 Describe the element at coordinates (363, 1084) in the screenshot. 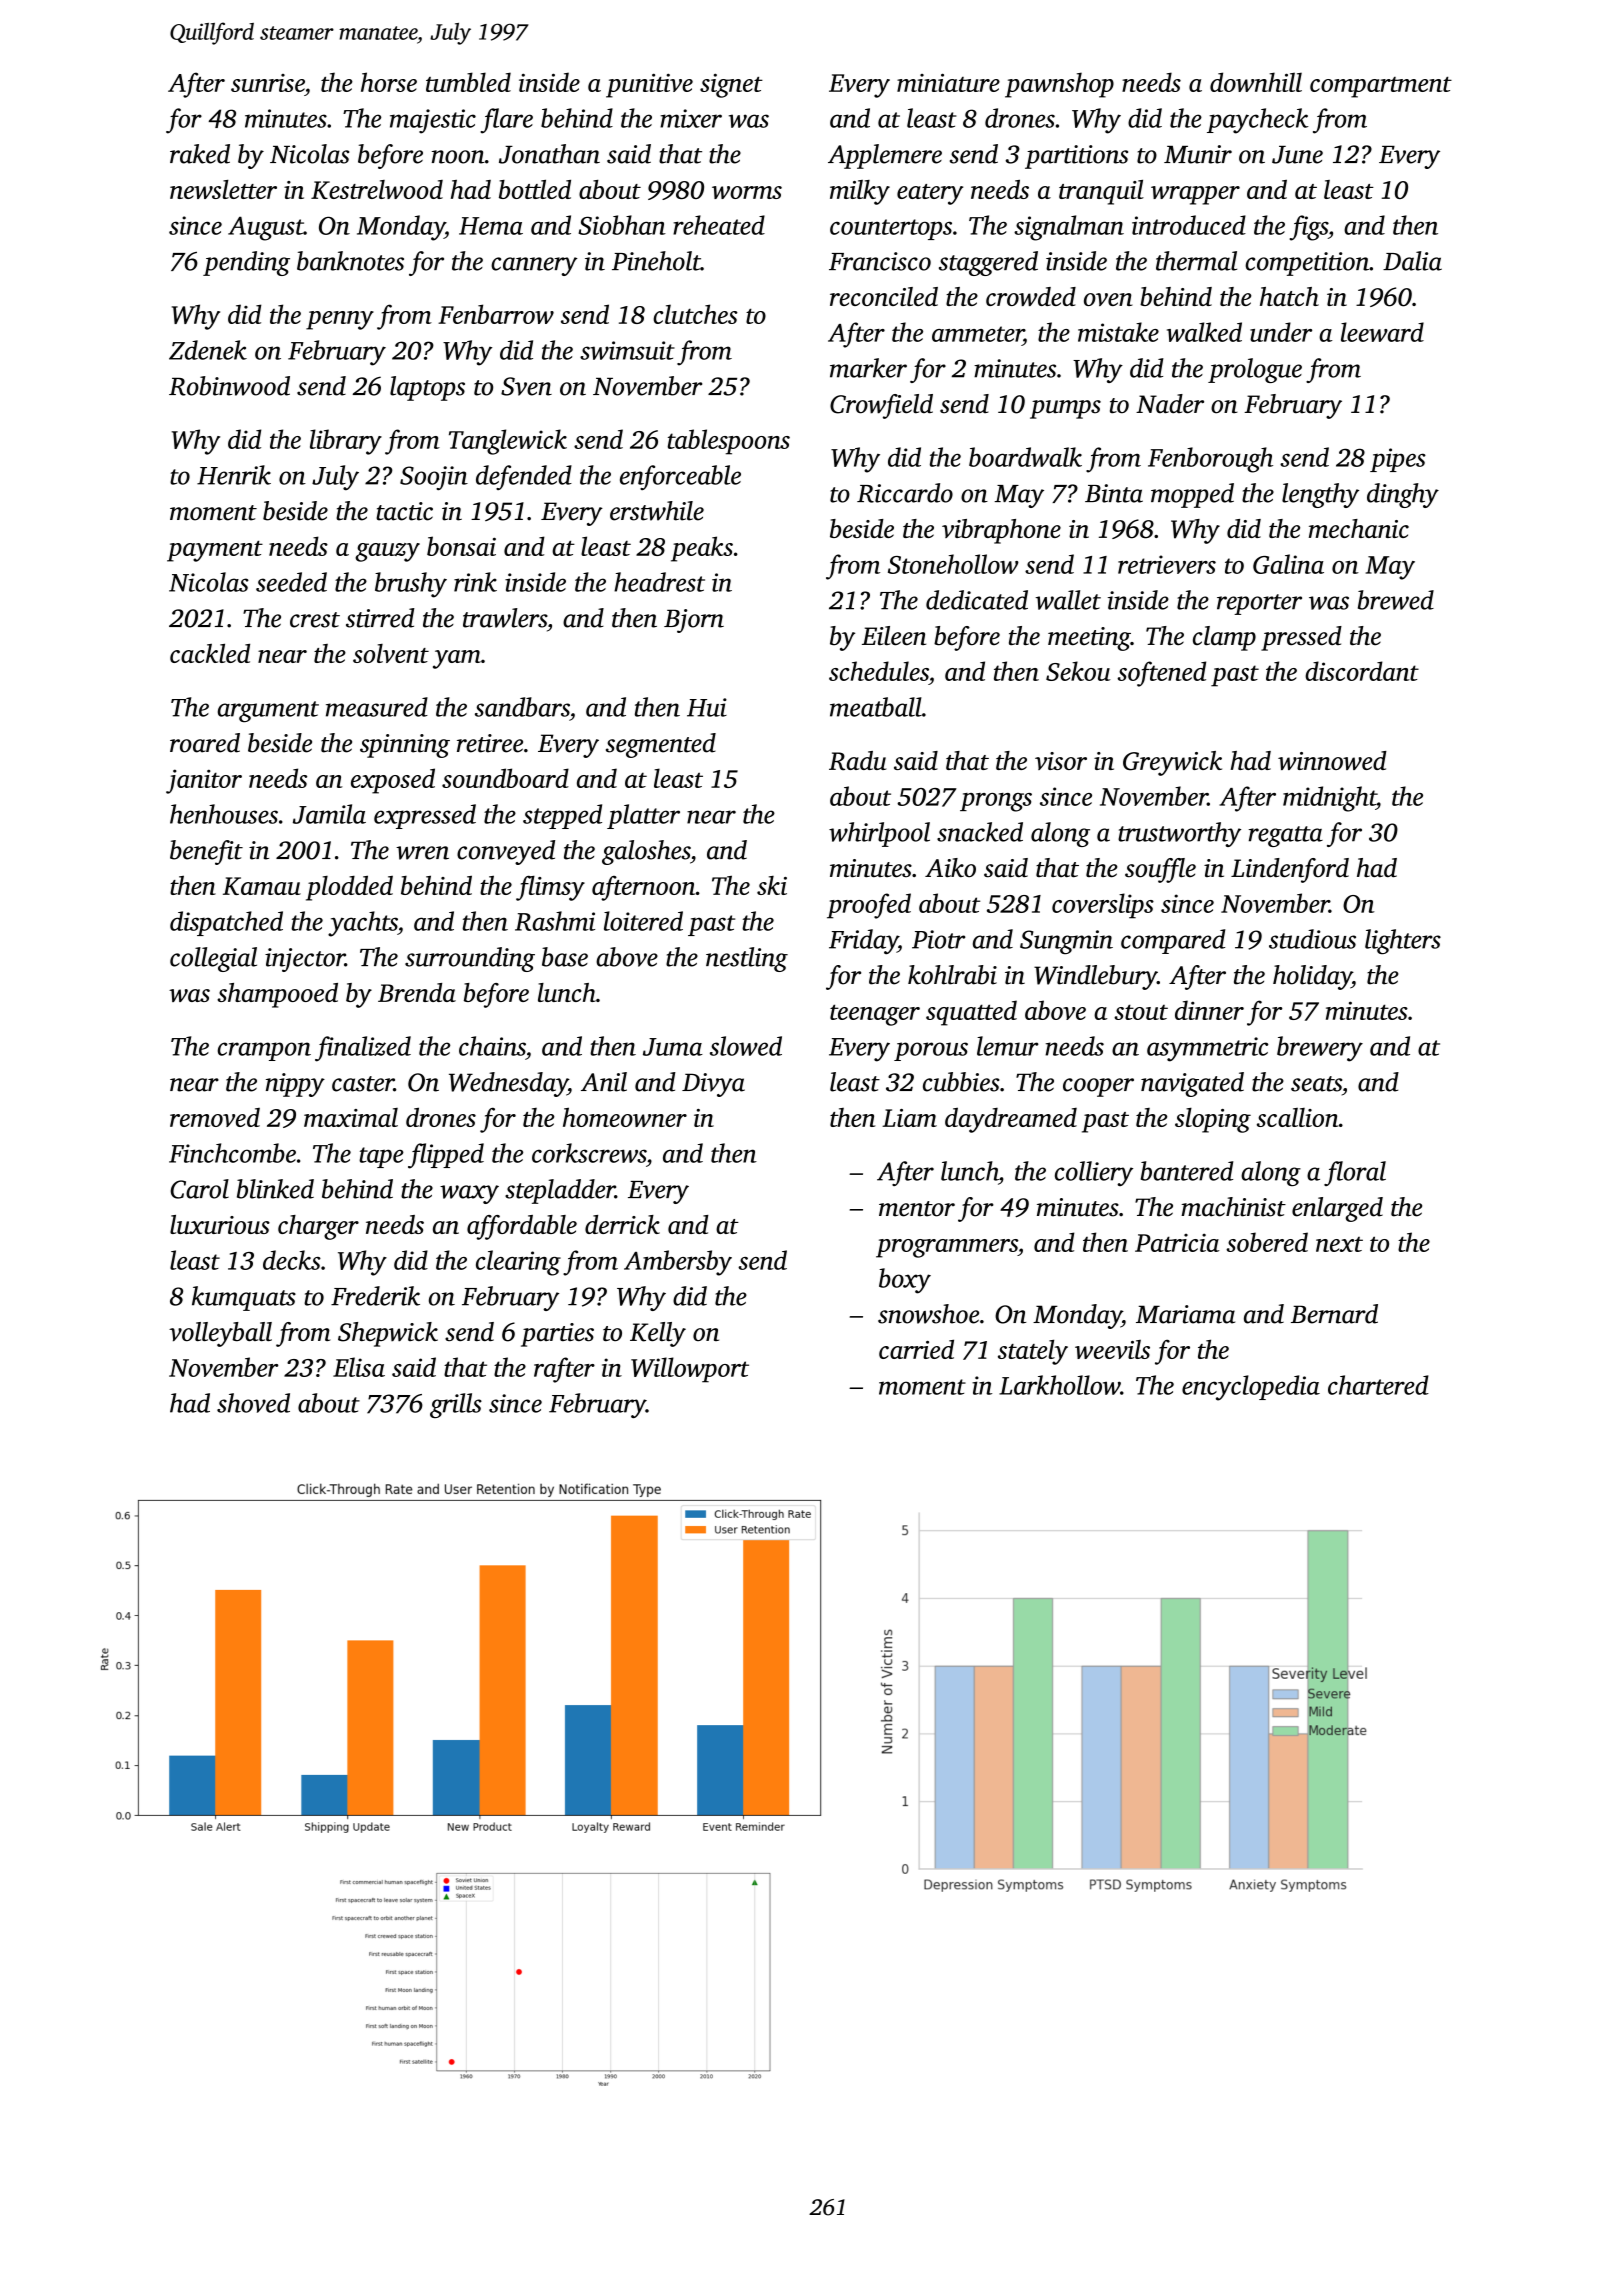

I see `caster` at that location.
